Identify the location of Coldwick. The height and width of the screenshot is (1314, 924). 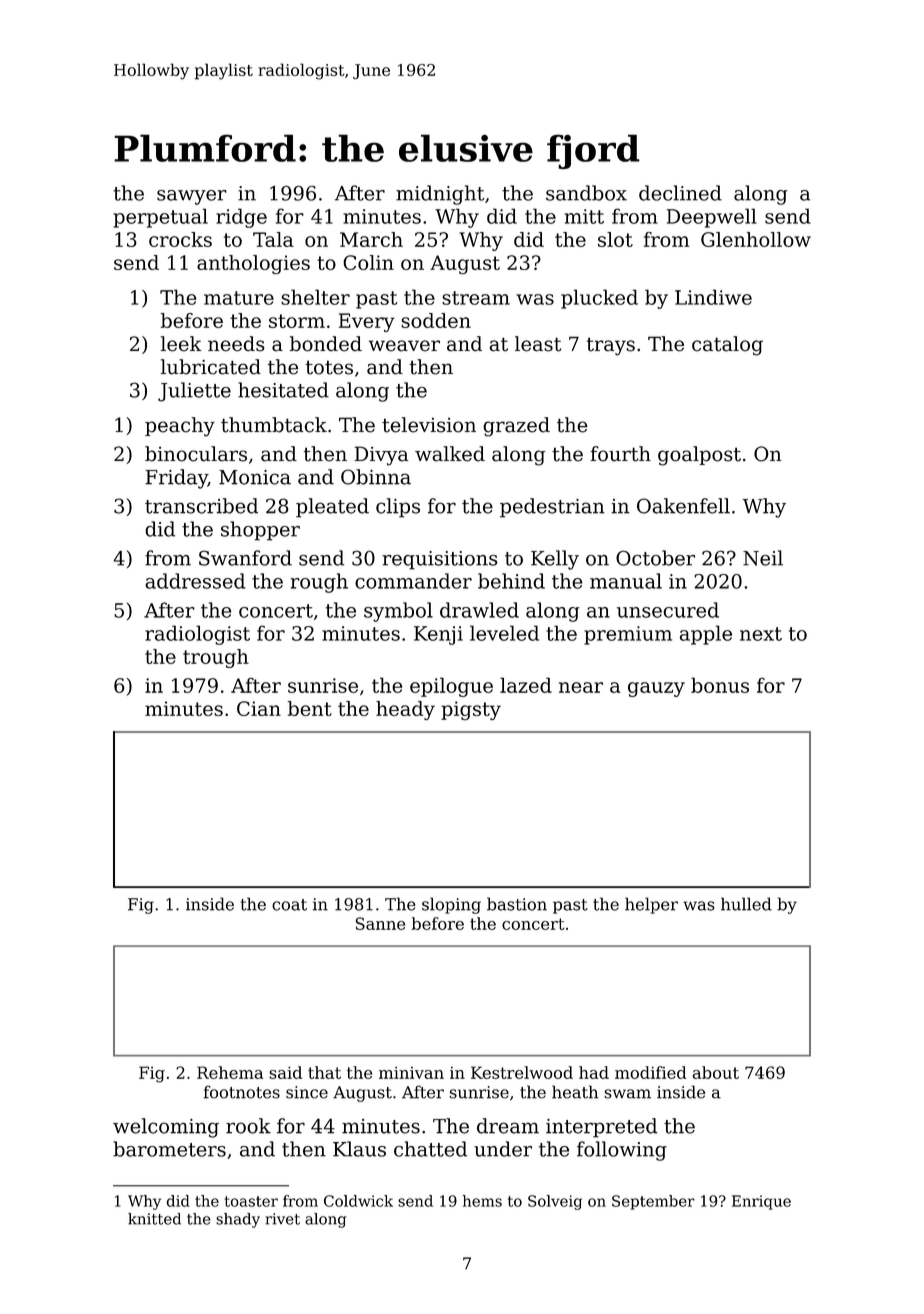
(358, 1201).
